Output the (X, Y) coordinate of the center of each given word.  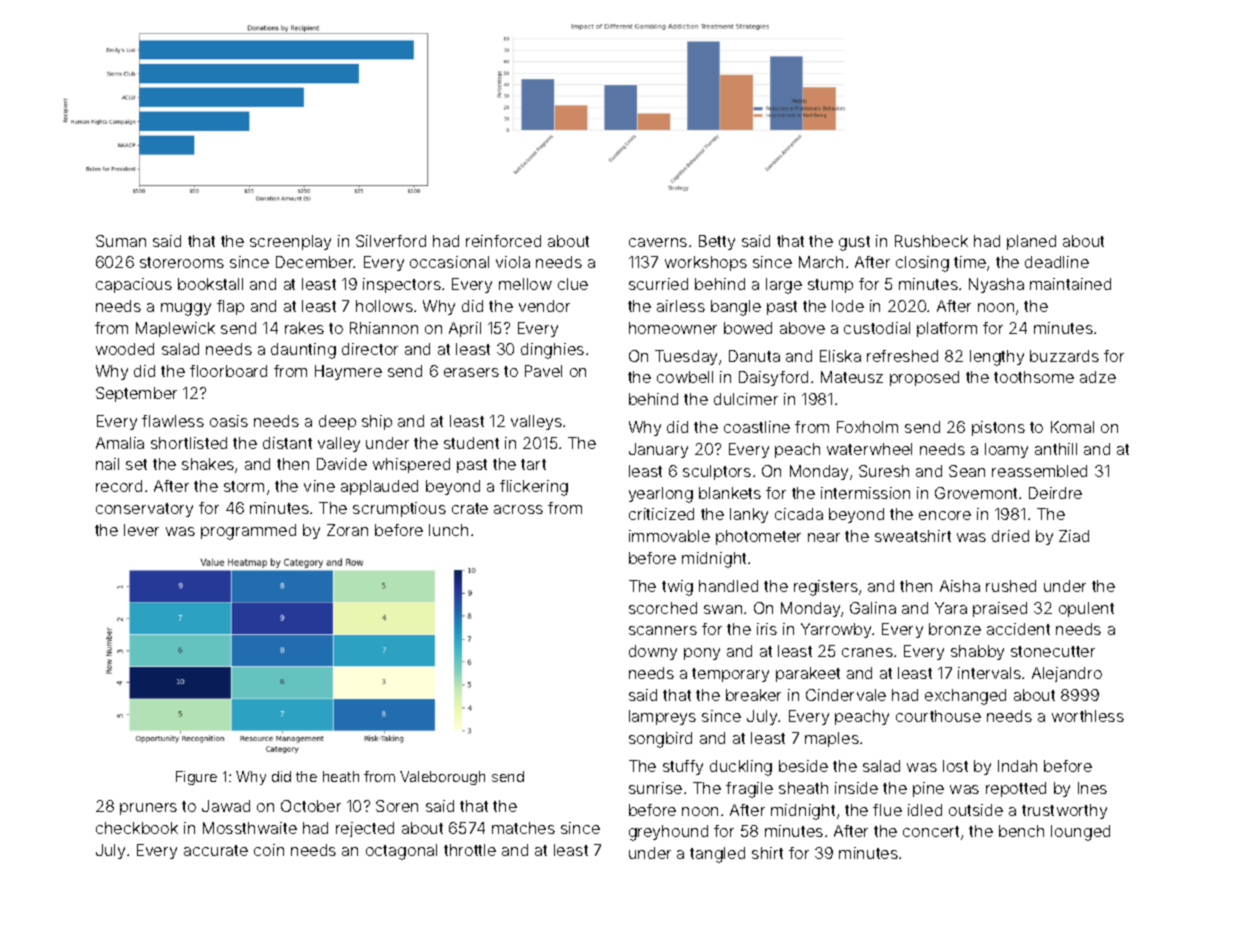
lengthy (997, 358)
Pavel (543, 371)
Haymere (348, 372)
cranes (867, 652)
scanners (663, 630)
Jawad (226, 806)
